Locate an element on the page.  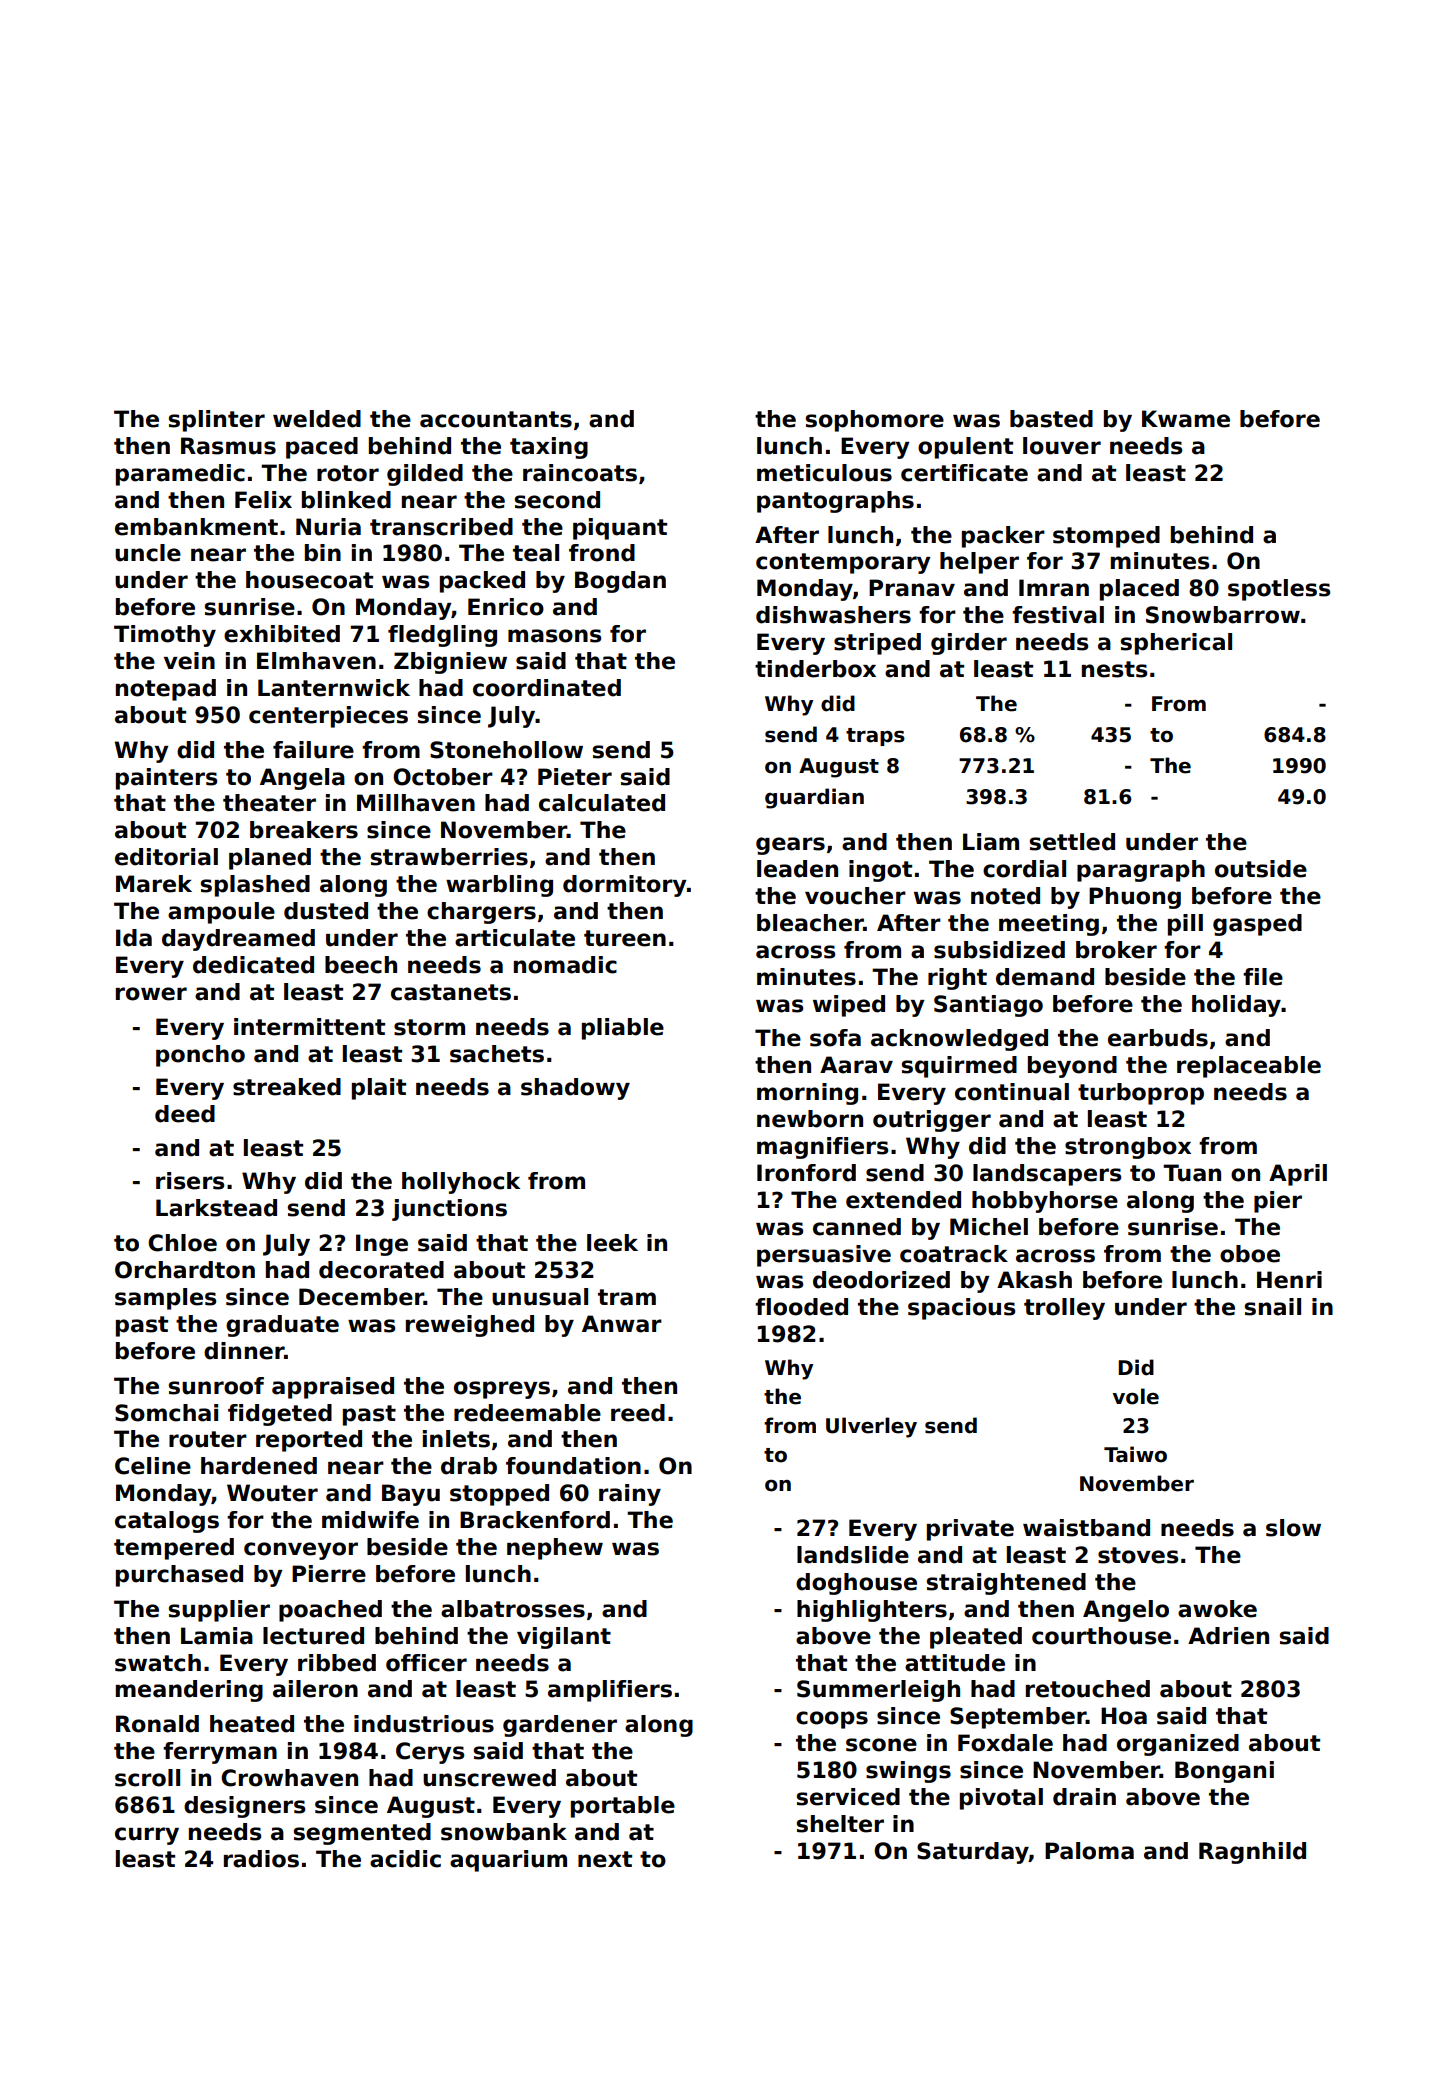
Cerys is located at coordinates (430, 1753).
